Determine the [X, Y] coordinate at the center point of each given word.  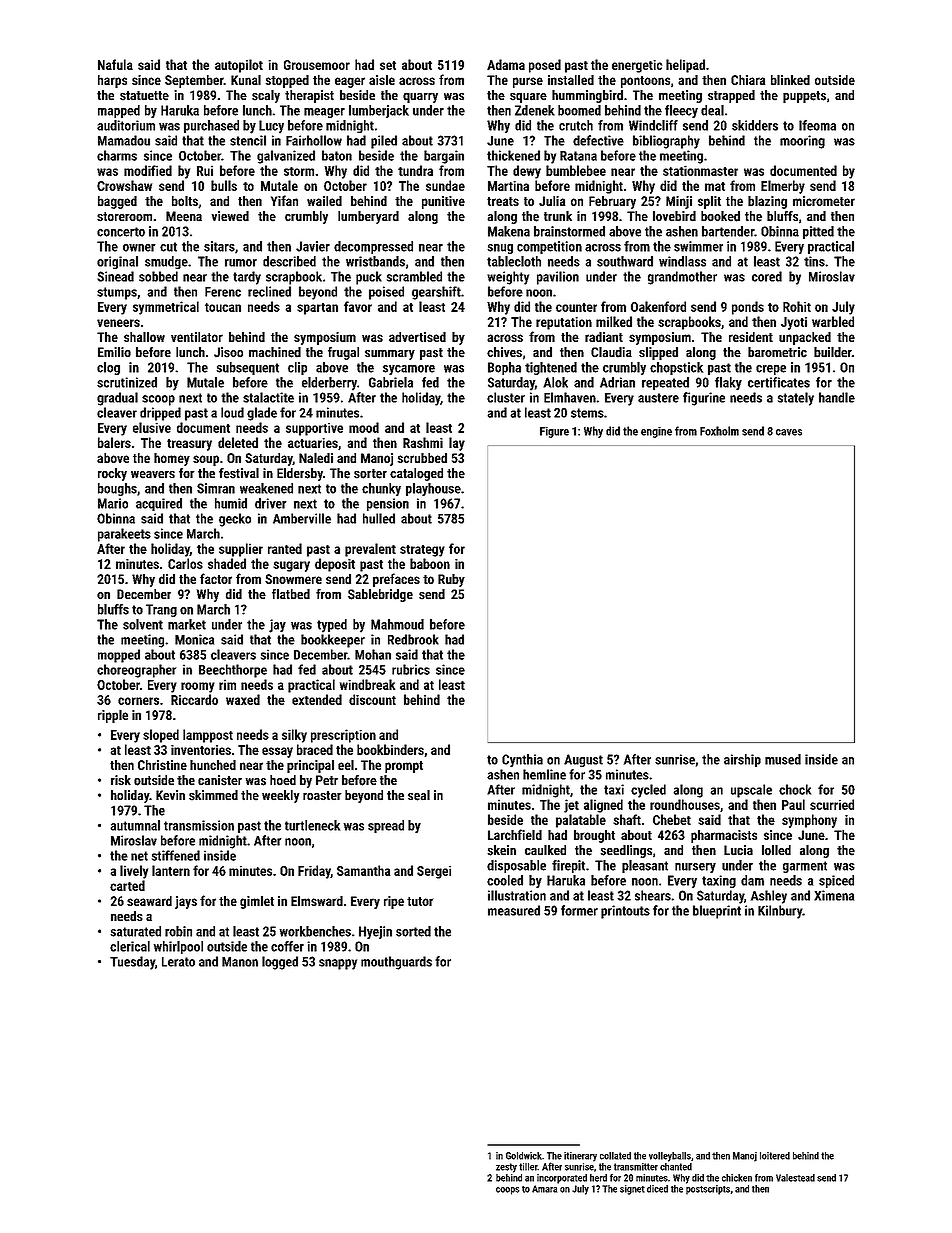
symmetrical [166, 308]
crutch [576, 125]
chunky [381, 489]
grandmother [682, 278]
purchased [211, 126]
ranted [285, 548]
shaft [627, 819]
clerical [130, 946]
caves [789, 432]
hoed [283, 780]
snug [500, 249]
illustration [517, 895]
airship [742, 760]
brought [594, 836]
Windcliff [653, 125]
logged [280, 963]
